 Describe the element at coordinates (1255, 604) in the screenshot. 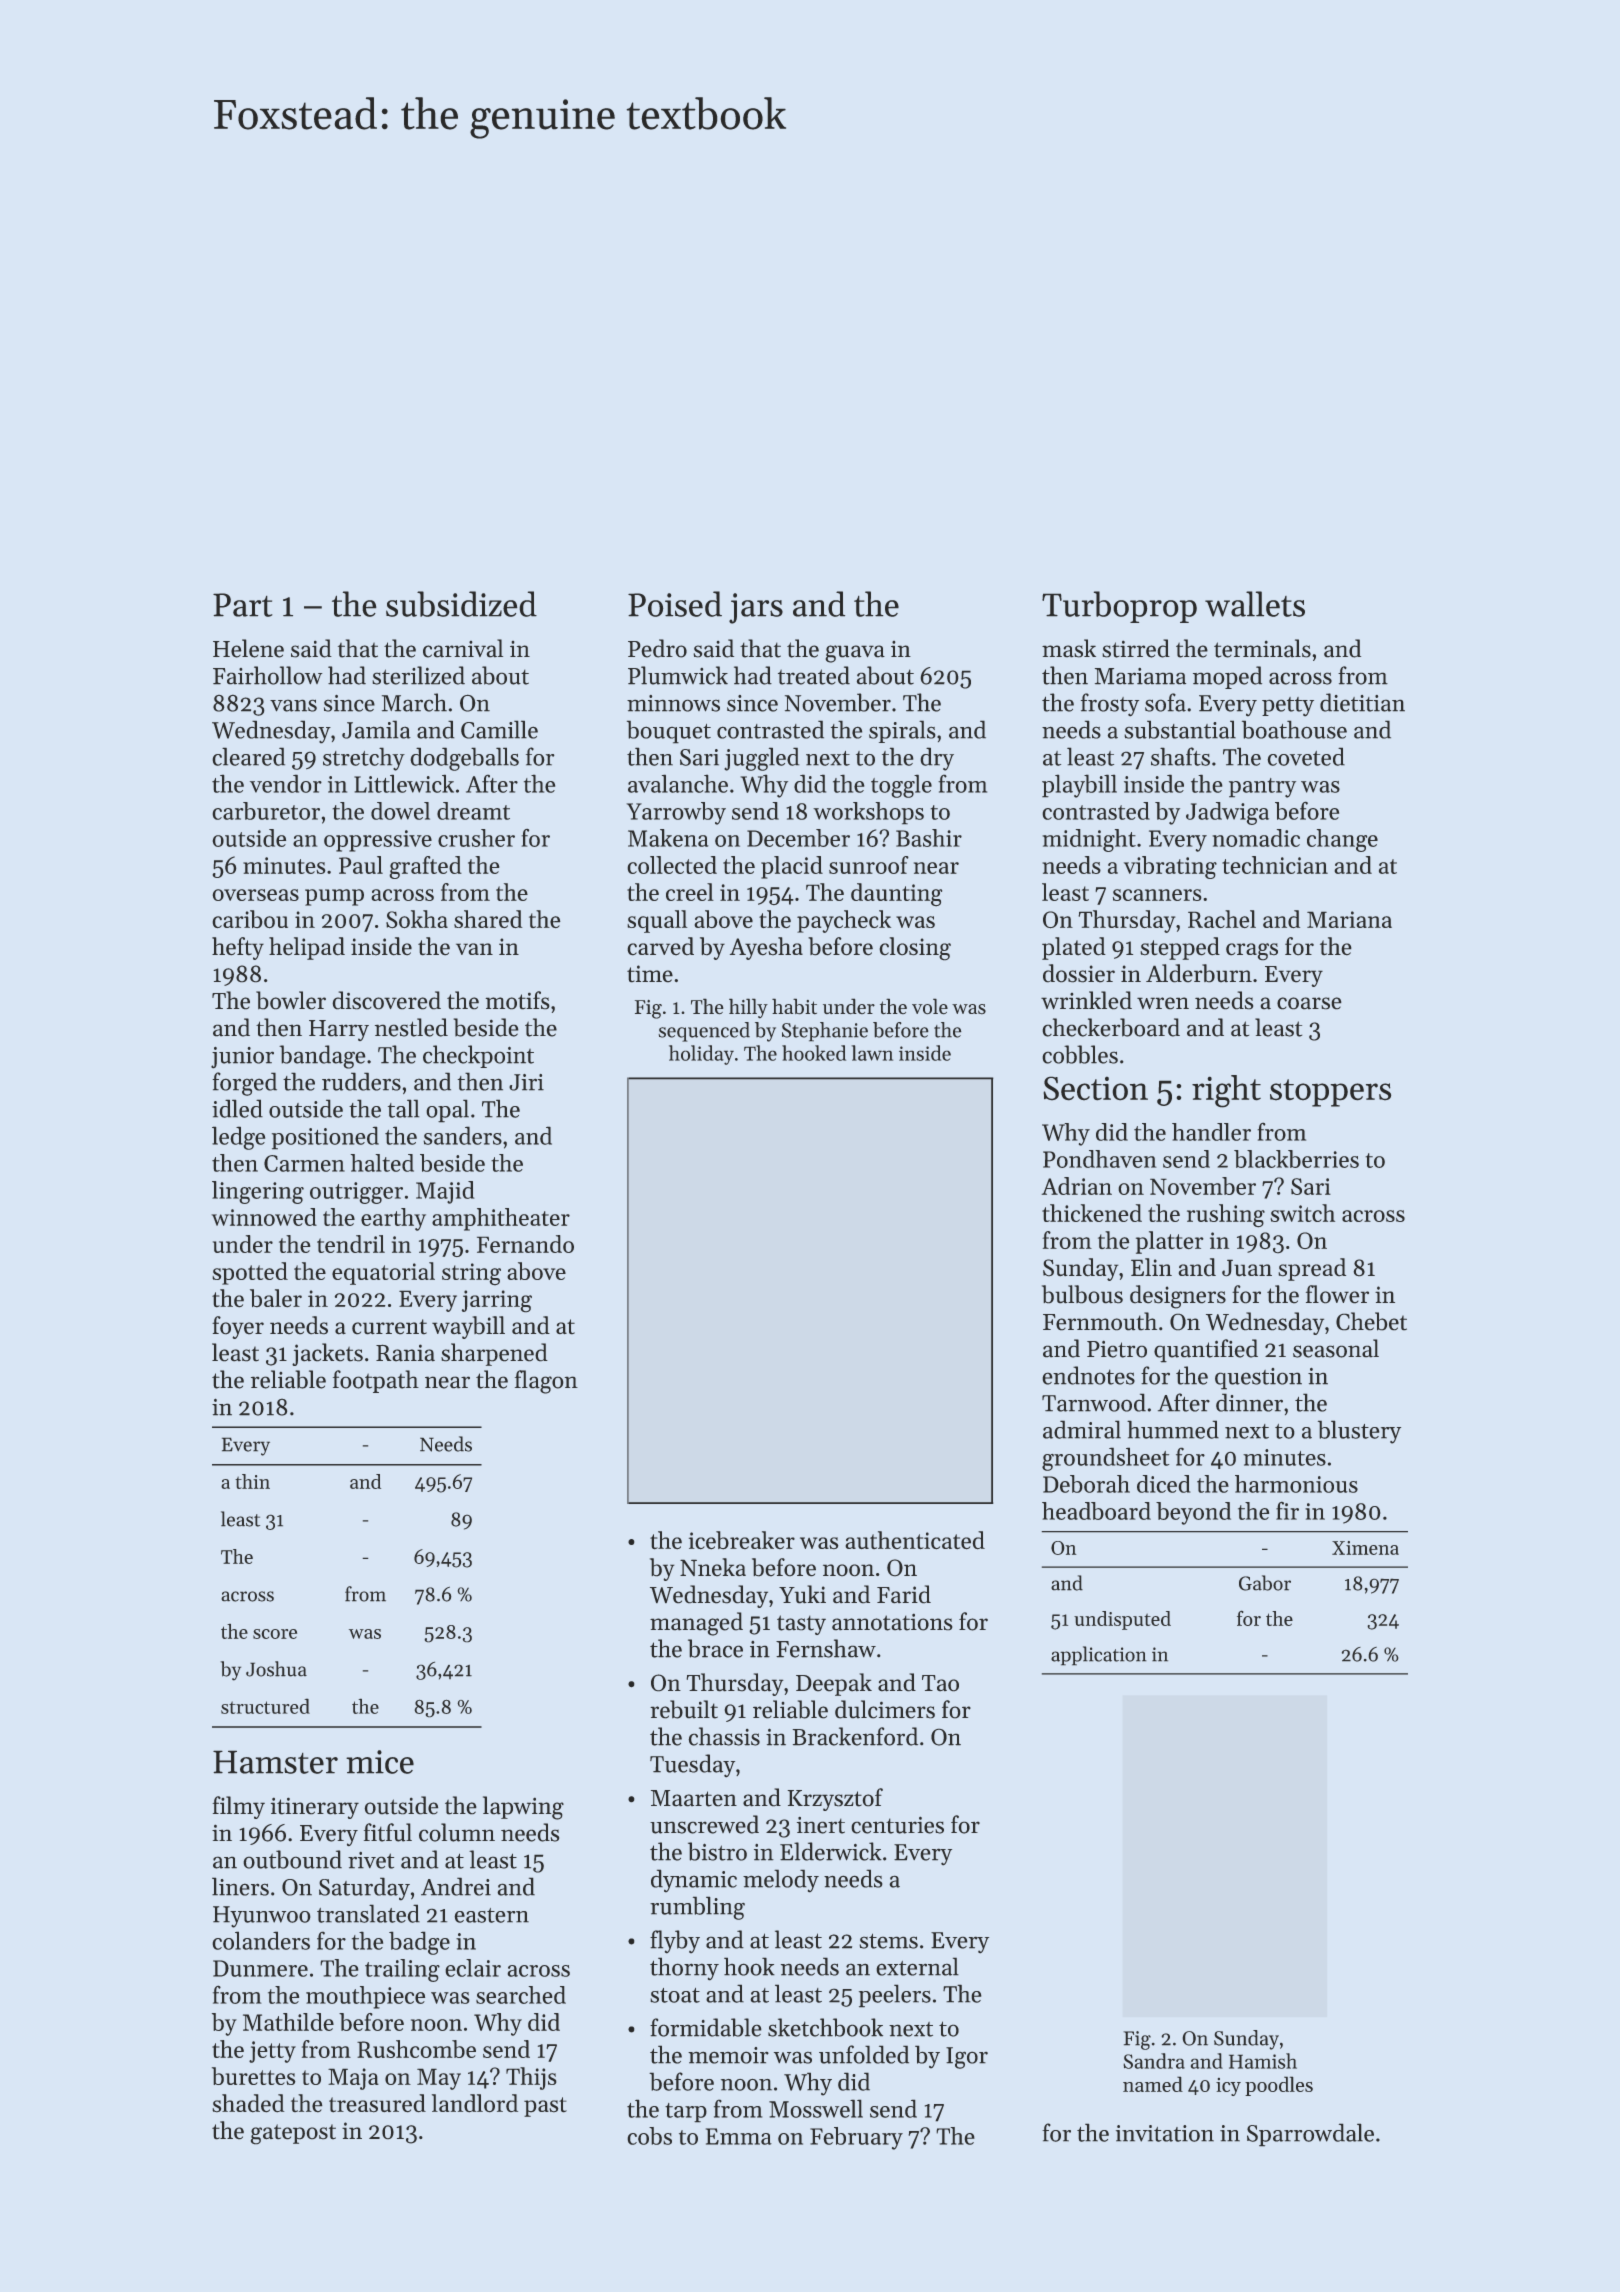

I see `wallets` at that location.
